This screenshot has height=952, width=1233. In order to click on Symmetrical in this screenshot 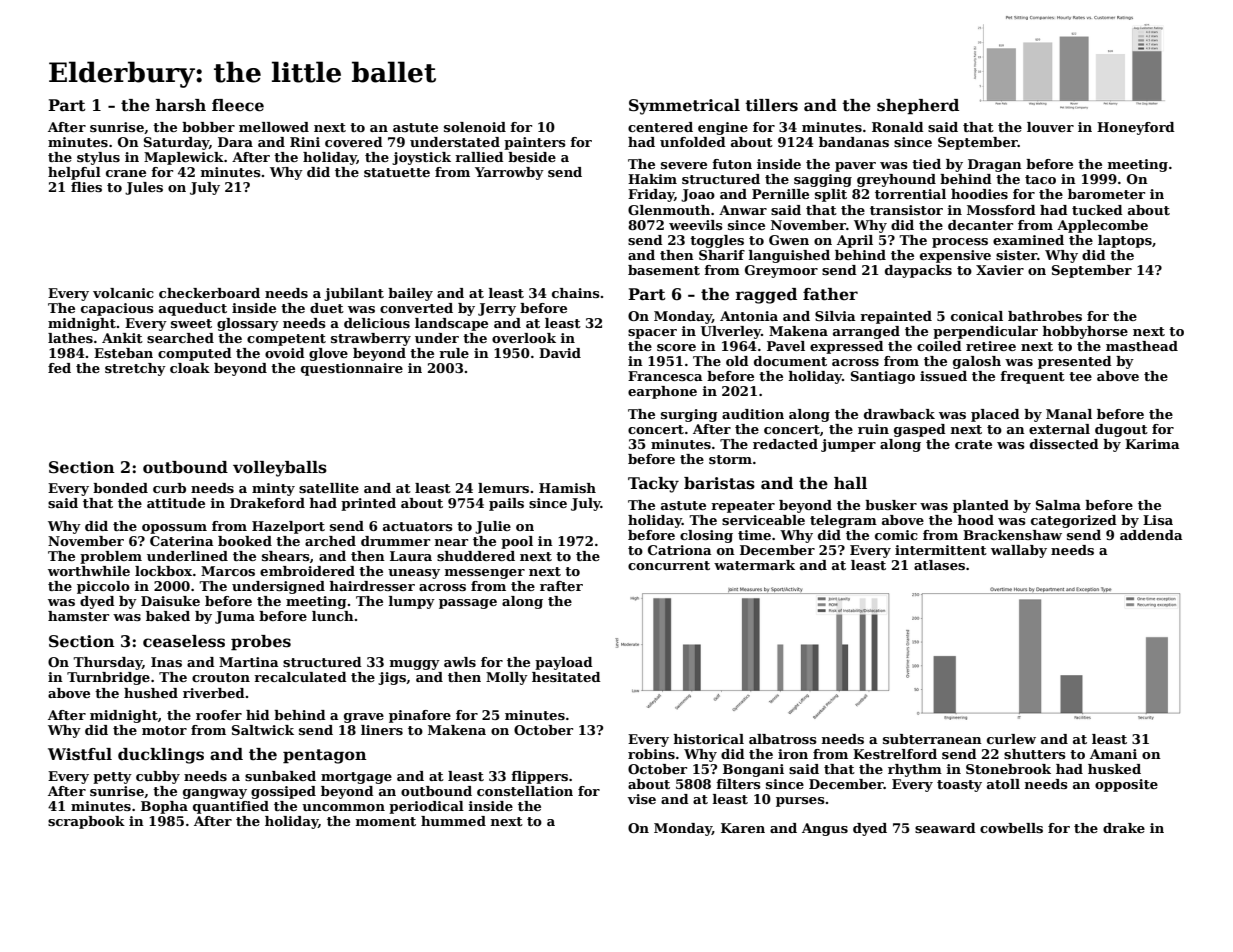, I will do `click(684, 107)`.
